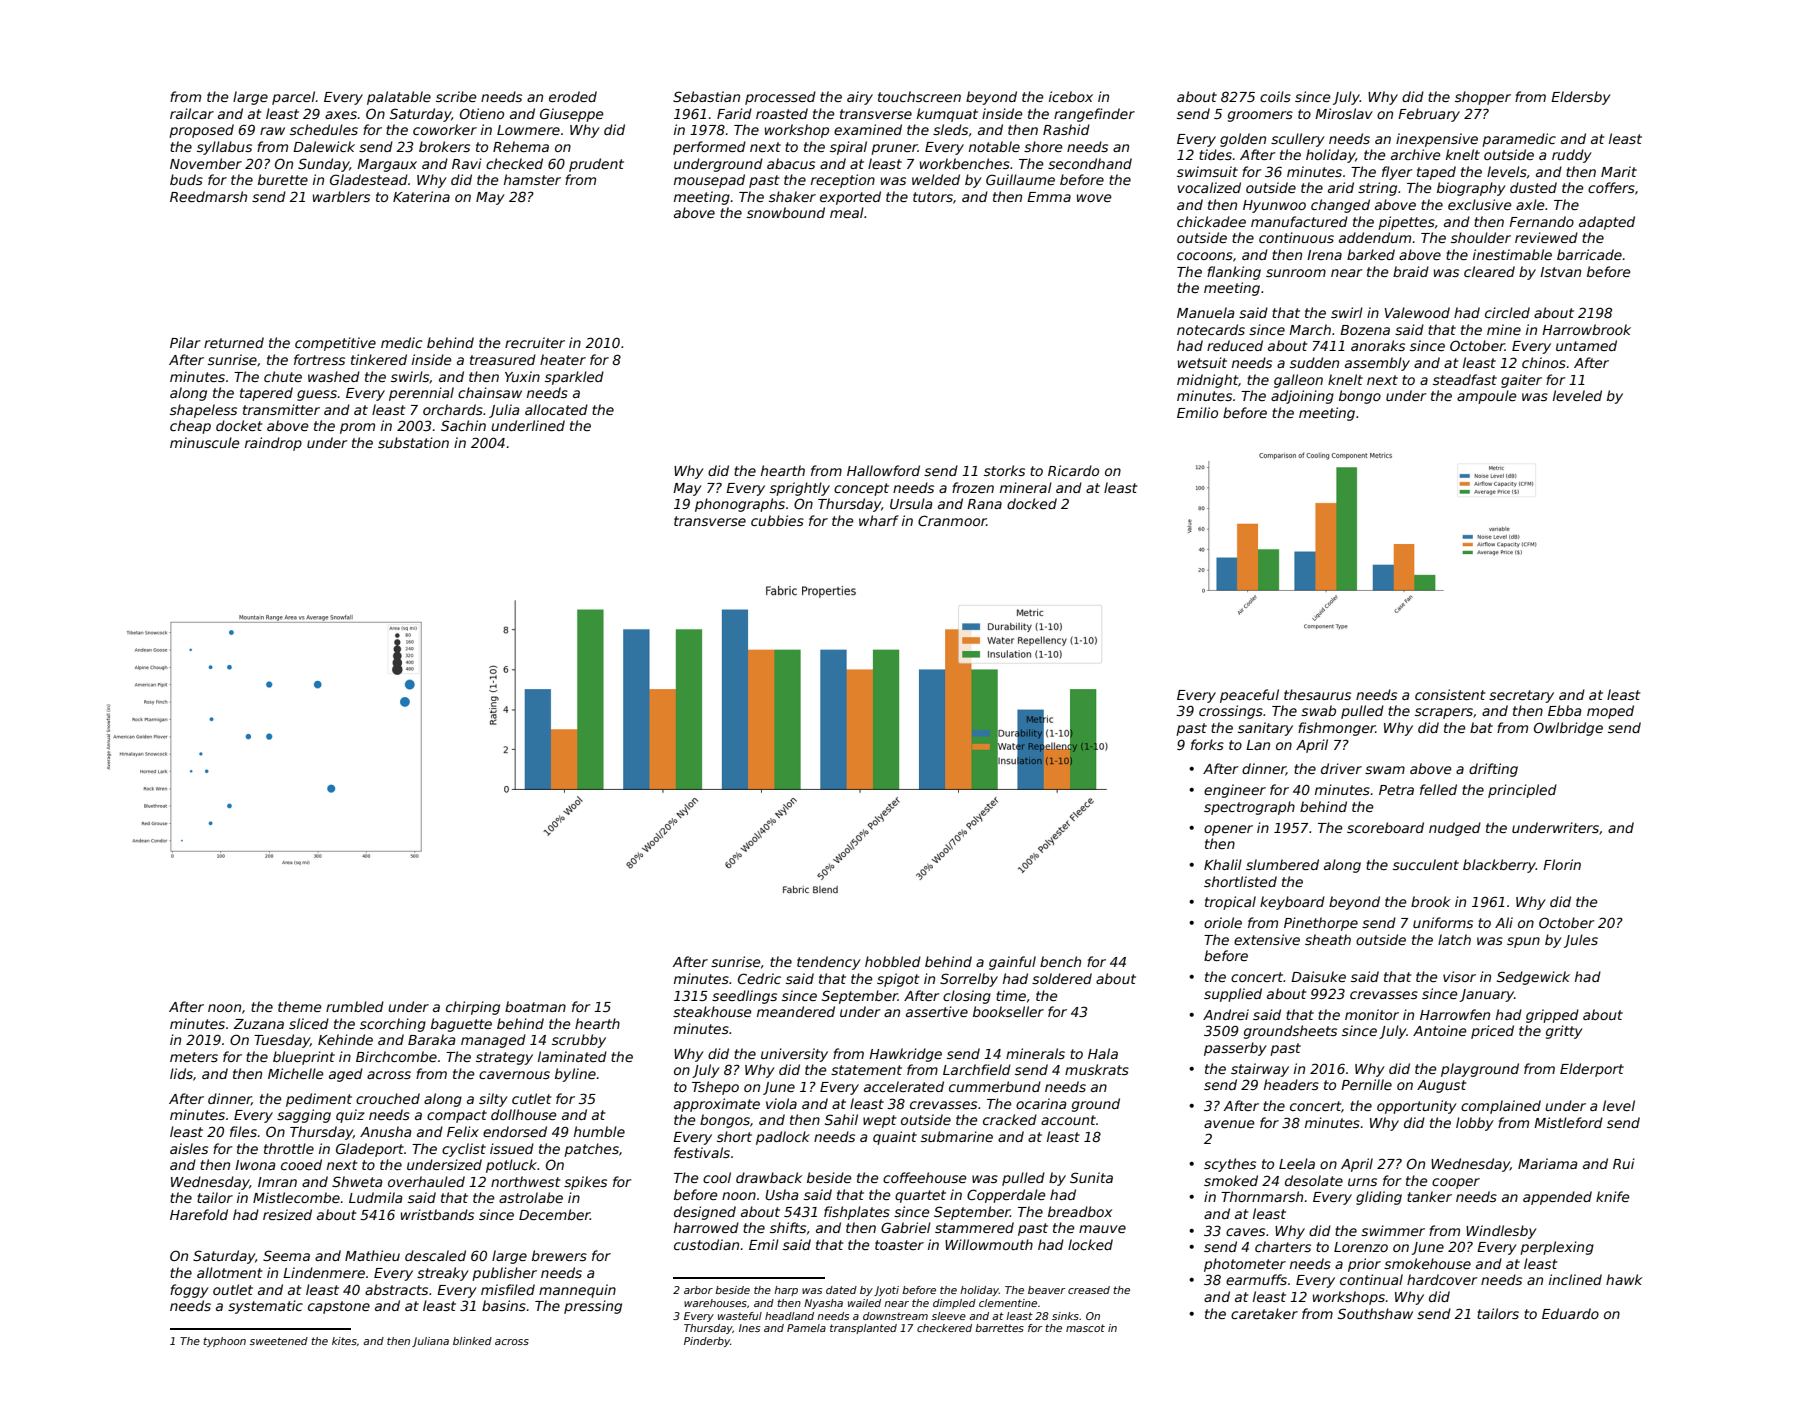  What do you see at coordinates (355, 1006) in the page?
I see `rumbled` at bounding box center [355, 1006].
